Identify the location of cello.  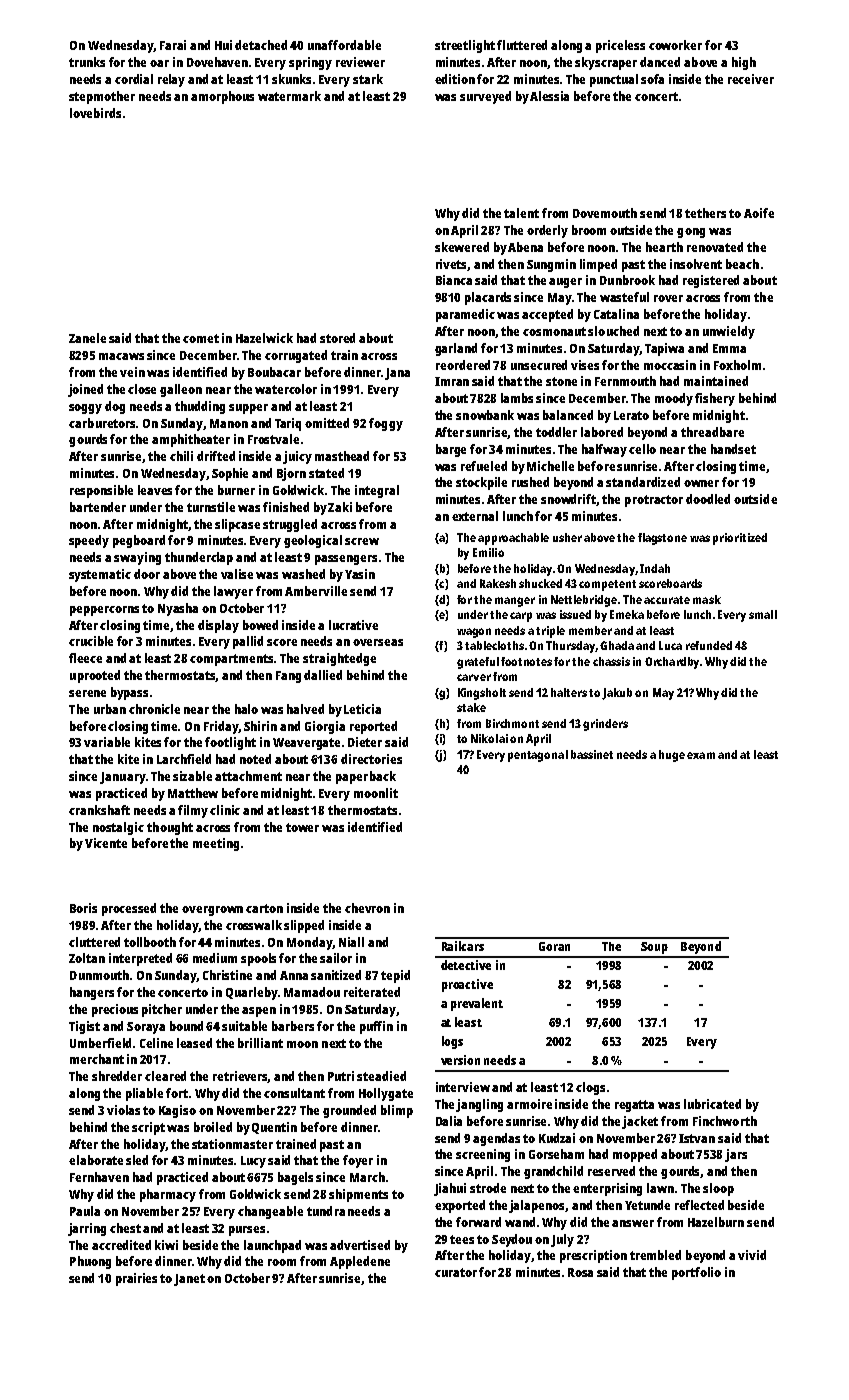
(642, 449).
